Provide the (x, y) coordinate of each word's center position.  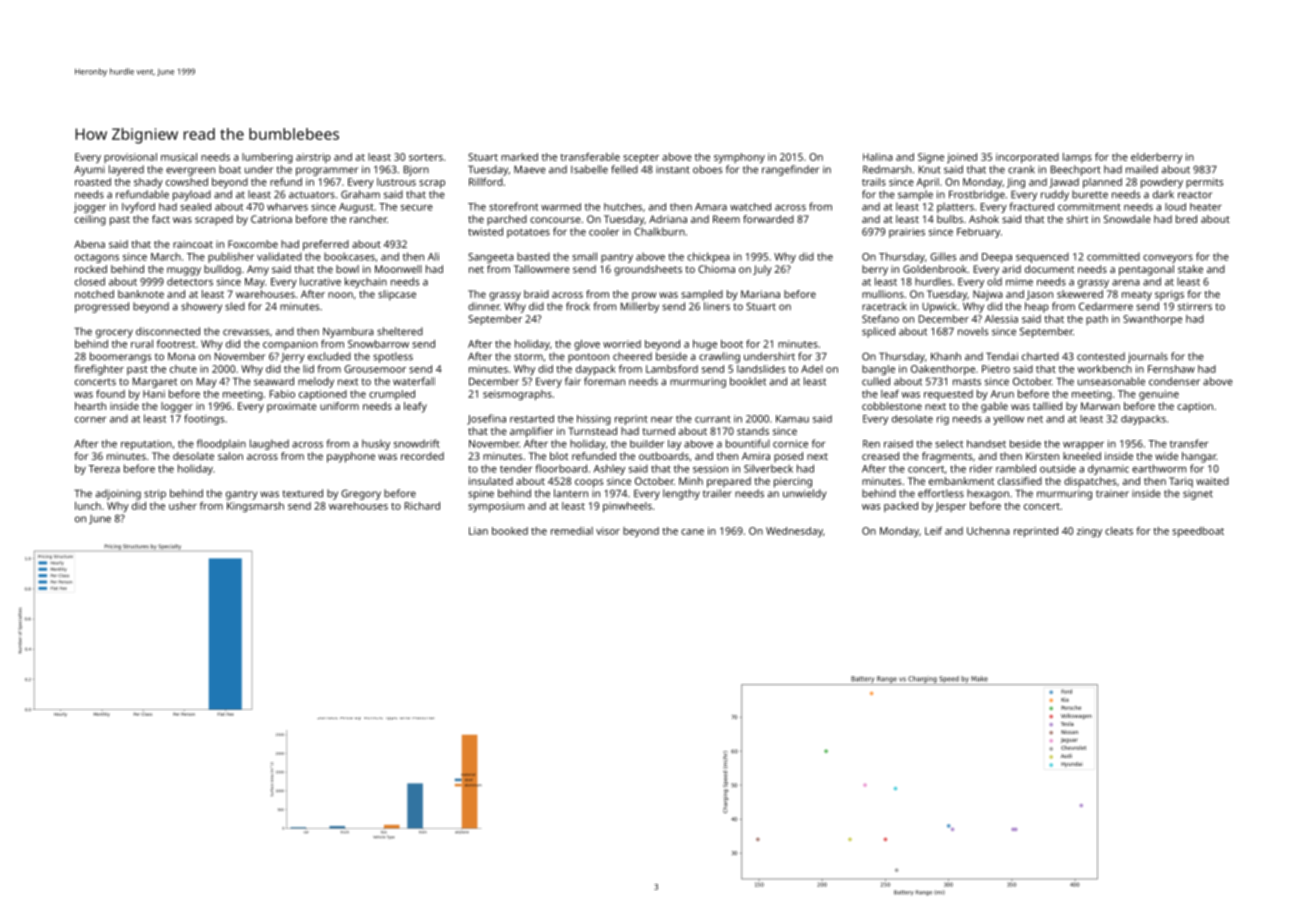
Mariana (760, 294)
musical (179, 157)
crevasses (246, 332)
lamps (1077, 158)
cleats (1119, 531)
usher (183, 506)
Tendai (1002, 356)
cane (692, 532)
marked (519, 157)
